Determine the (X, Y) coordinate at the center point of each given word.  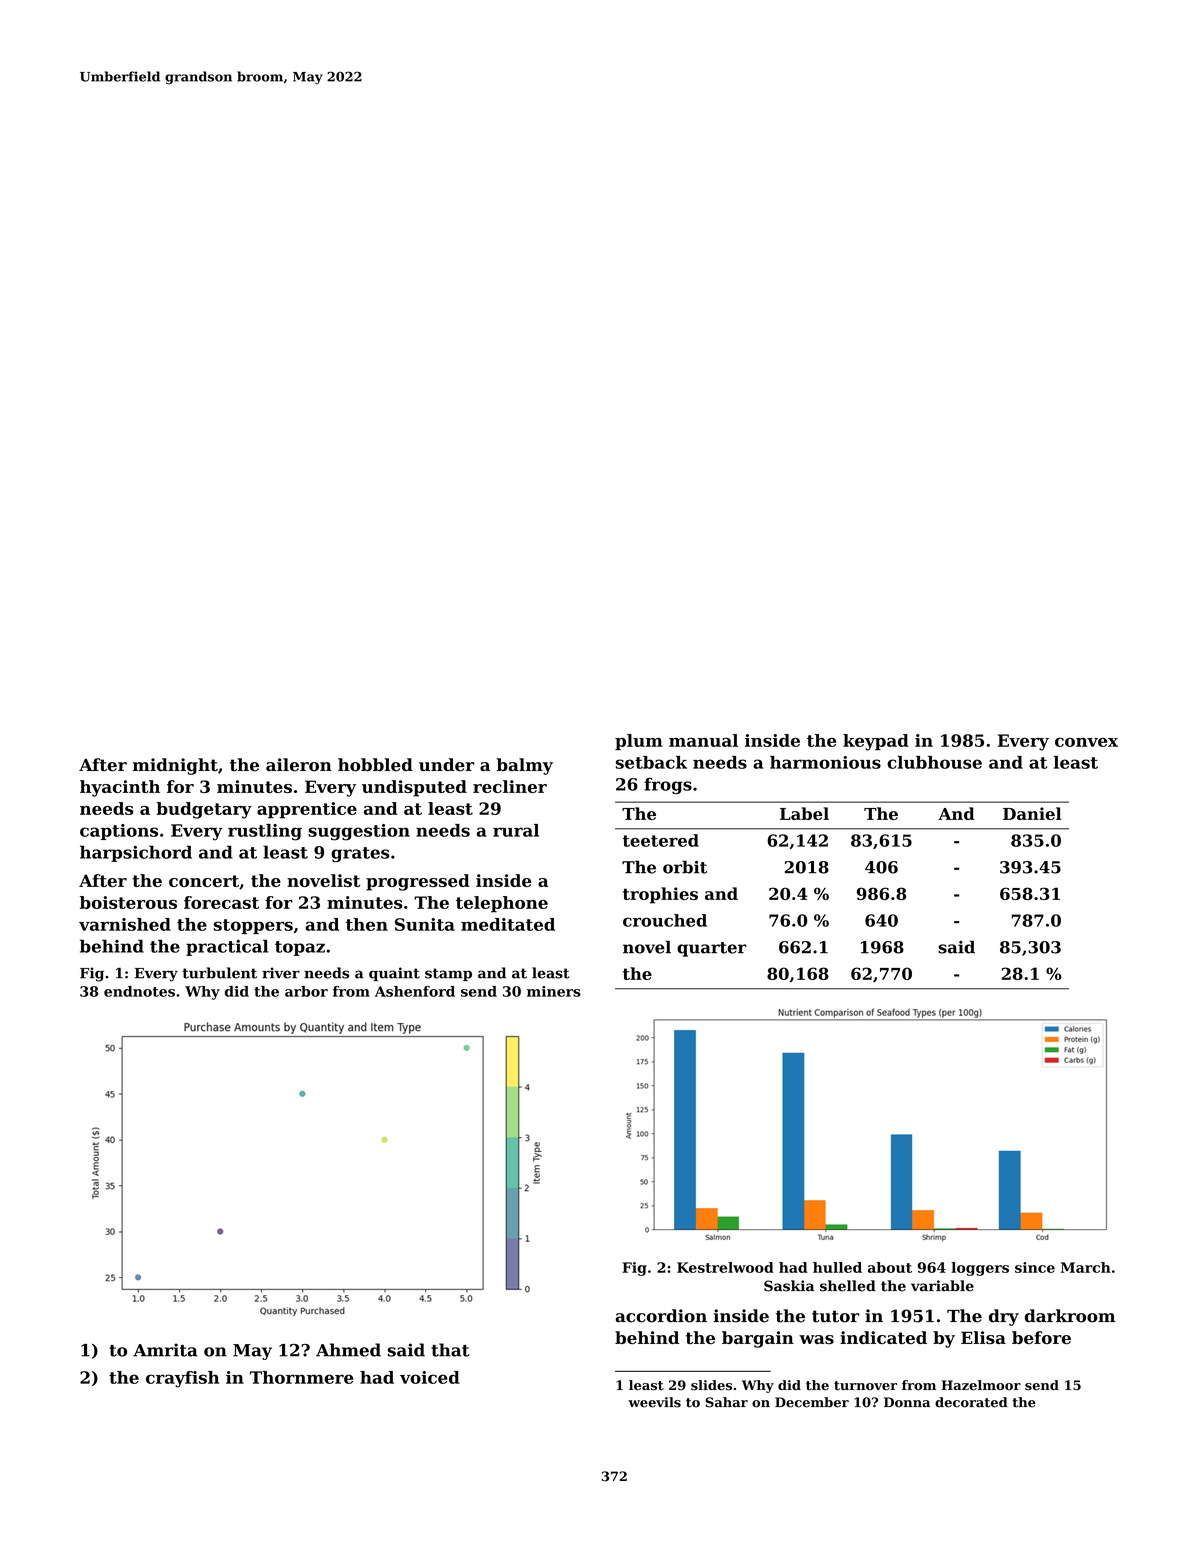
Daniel (1032, 813)
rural (516, 830)
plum (639, 742)
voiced (430, 1377)
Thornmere (301, 1377)
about (890, 1267)
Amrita (165, 1350)
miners (554, 991)
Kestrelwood (725, 1267)
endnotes (139, 991)
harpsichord (136, 853)
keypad (876, 742)
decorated (971, 1402)
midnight (175, 766)
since (1035, 1267)
